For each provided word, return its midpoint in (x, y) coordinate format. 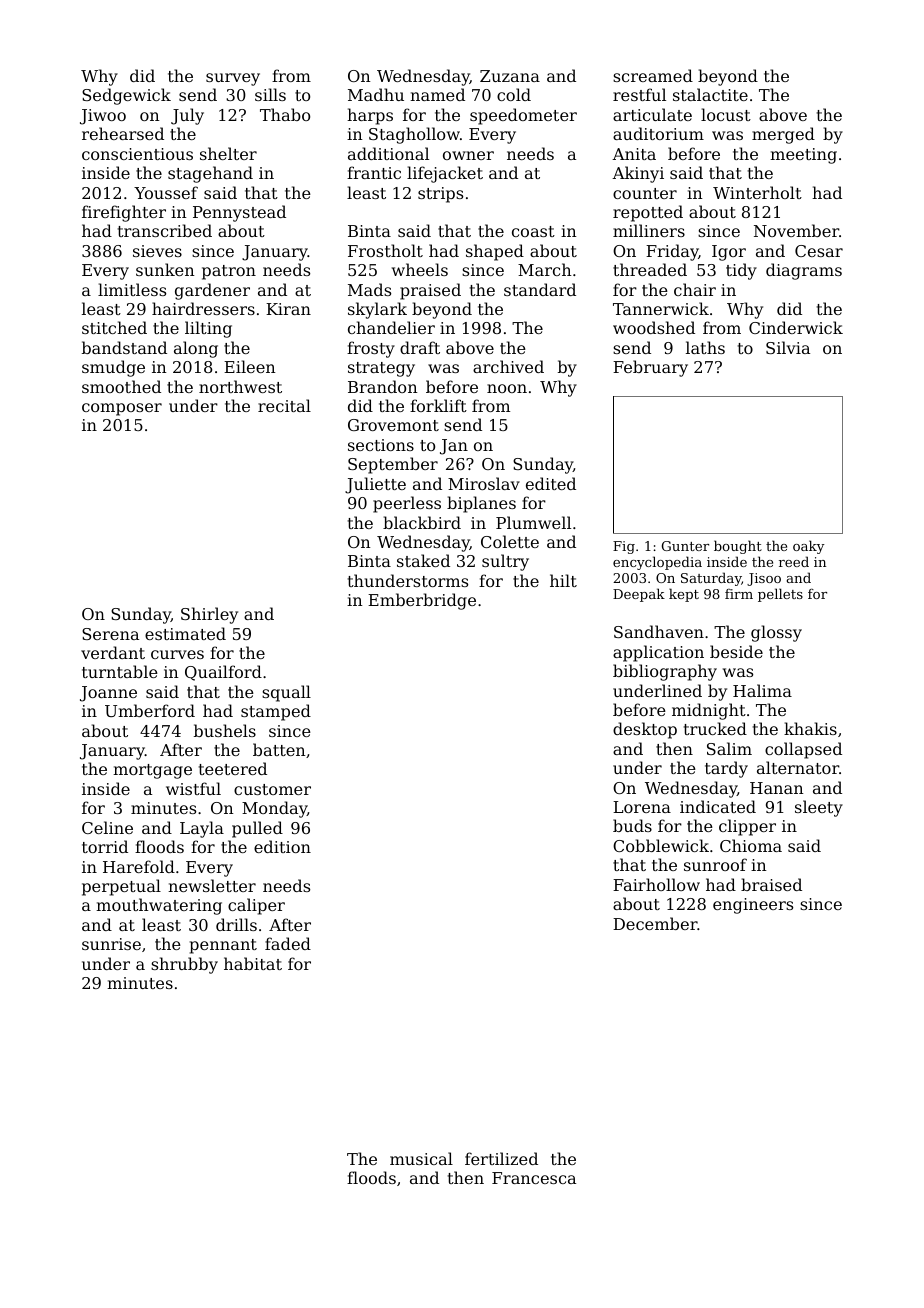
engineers (753, 906)
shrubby (184, 965)
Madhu (376, 94)
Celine (107, 827)
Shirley (209, 615)
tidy (741, 271)
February (650, 368)
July (187, 116)
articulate (652, 114)
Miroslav (484, 483)
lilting (208, 329)
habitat (253, 963)
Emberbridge (422, 601)
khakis (810, 728)
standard (540, 289)
